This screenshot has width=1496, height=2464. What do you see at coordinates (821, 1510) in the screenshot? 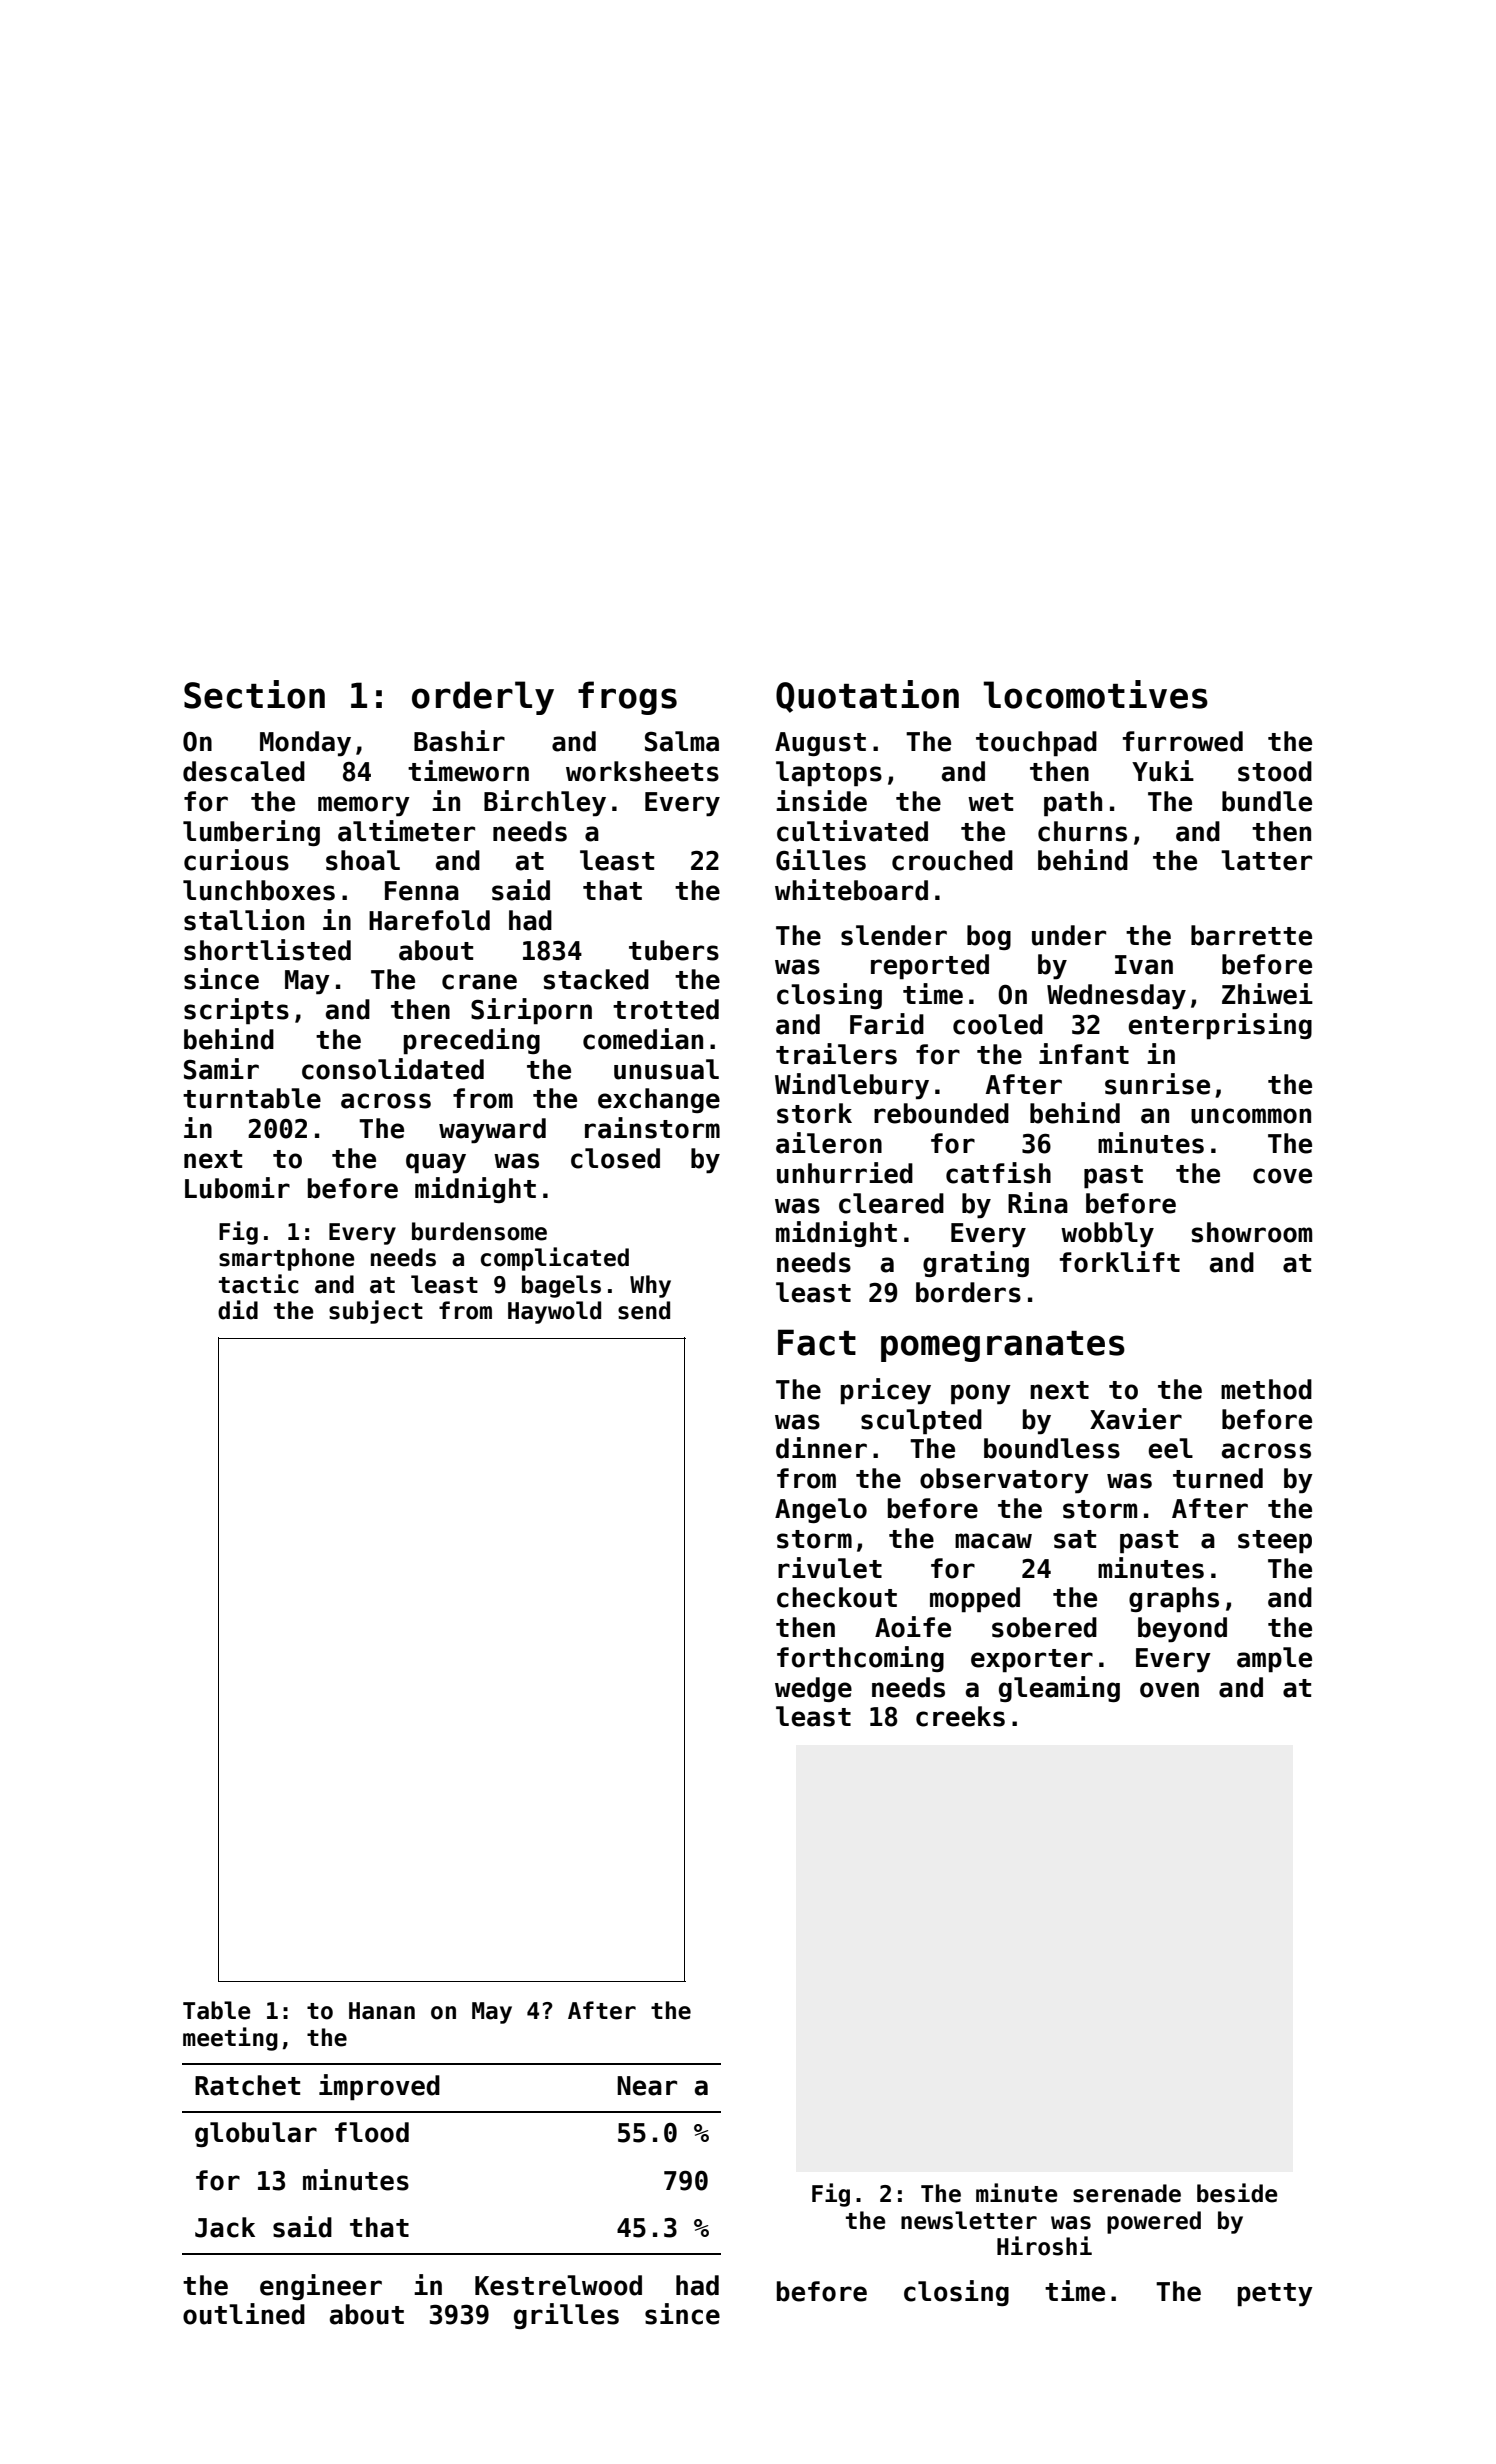
I see `Angelo` at bounding box center [821, 1510].
